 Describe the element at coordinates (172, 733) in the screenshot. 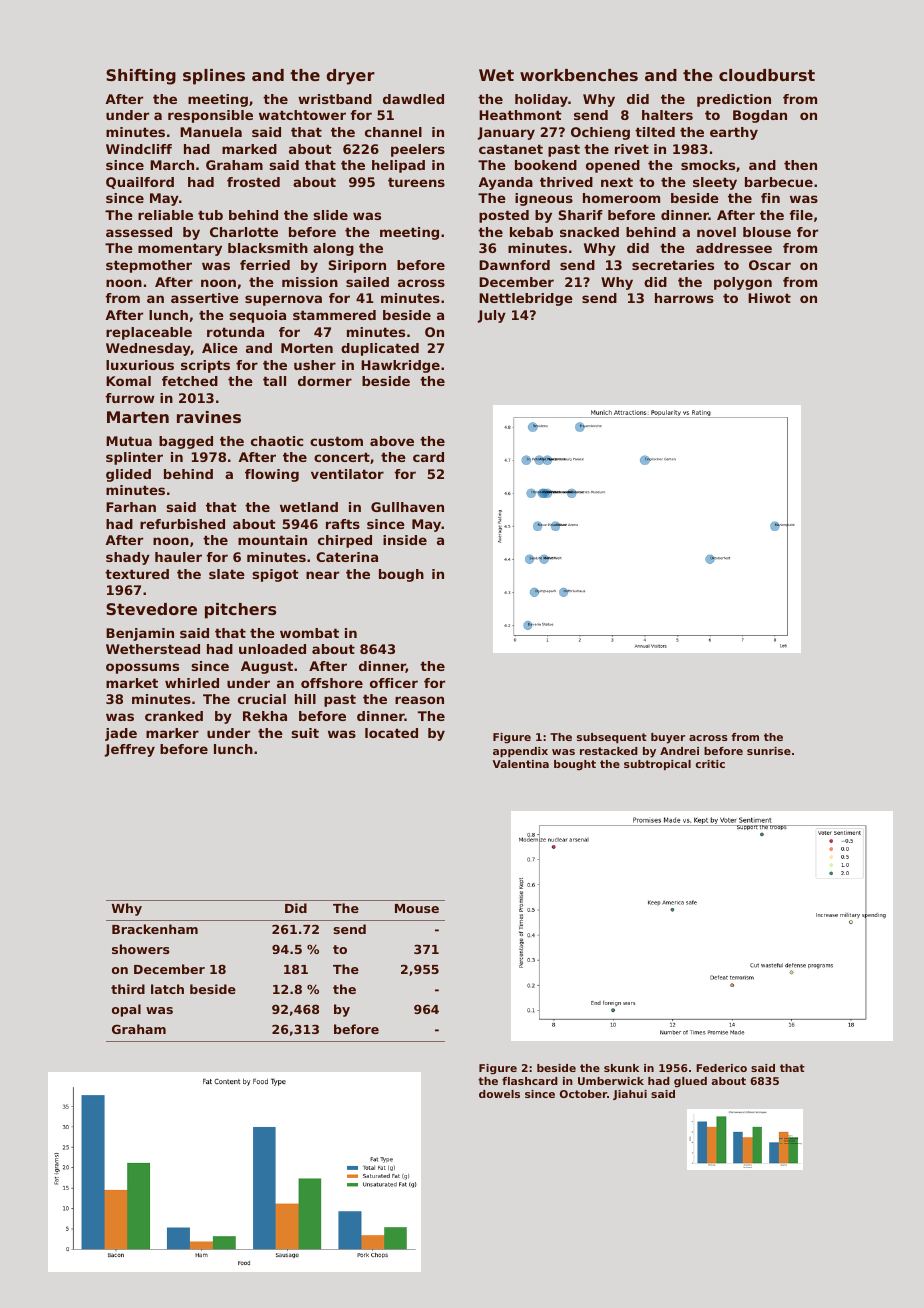

I see `marker` at that location.
